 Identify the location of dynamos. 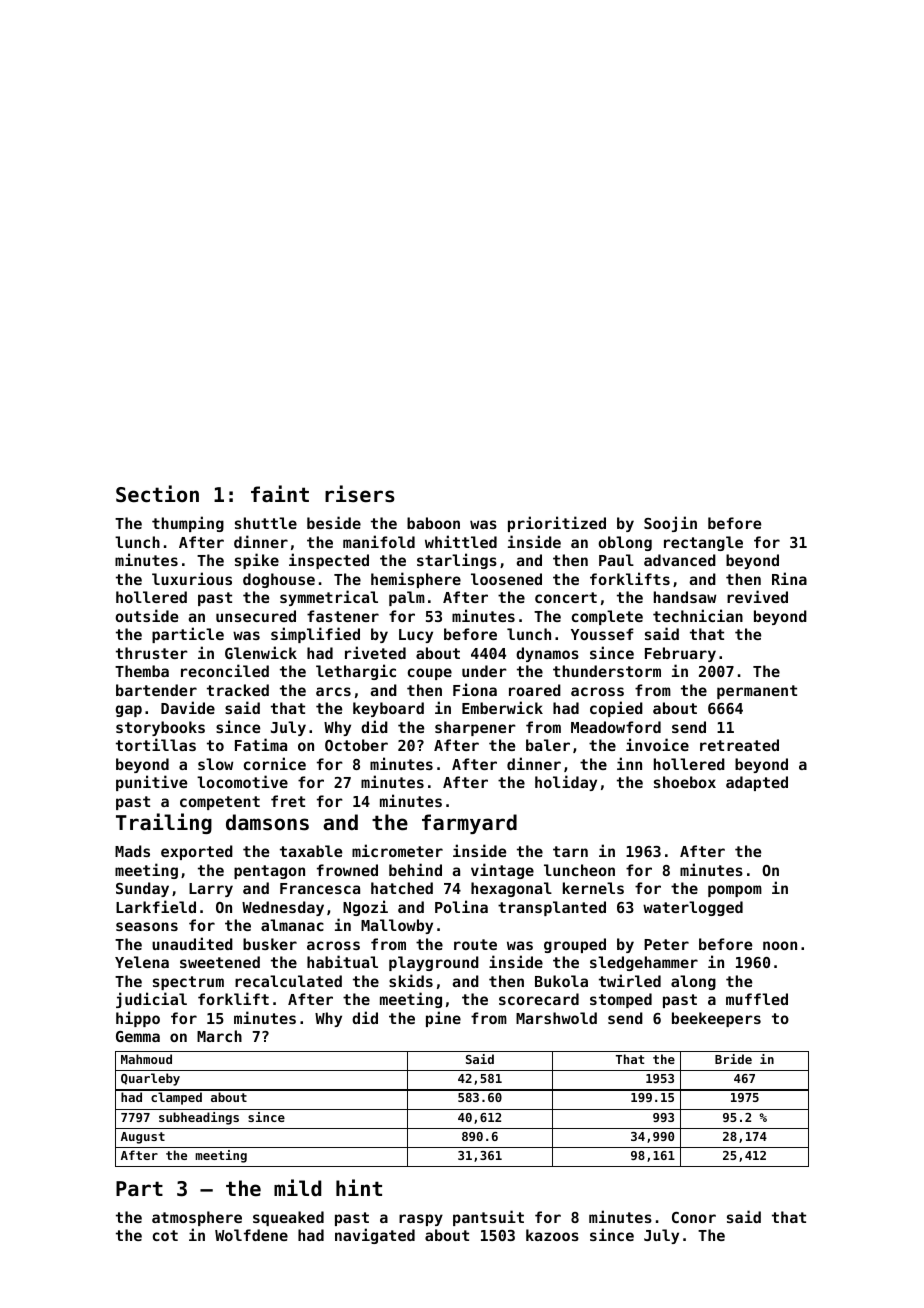
(547, 654).
